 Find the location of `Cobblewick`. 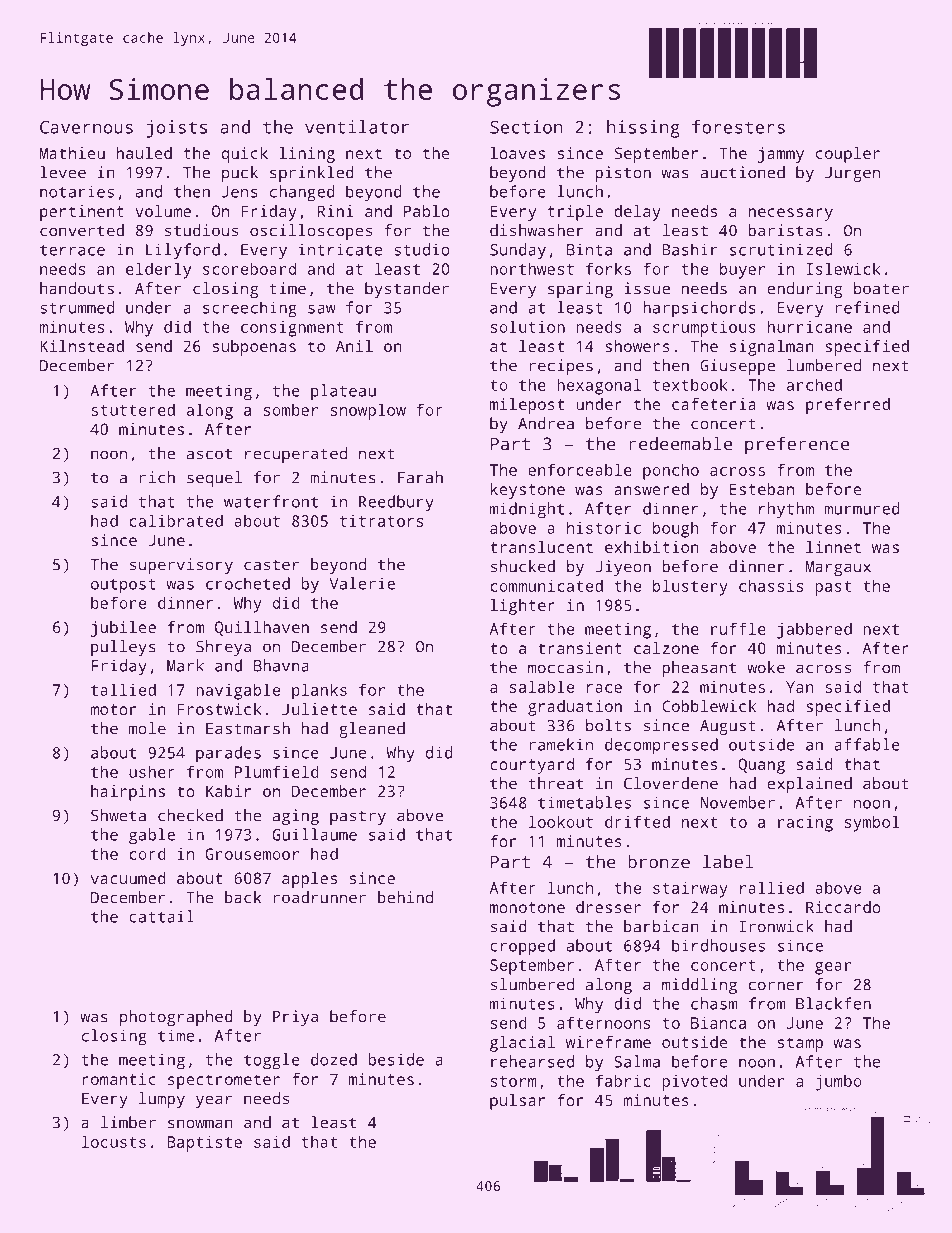

Cobblewick is located at coordinates (709, 706).
